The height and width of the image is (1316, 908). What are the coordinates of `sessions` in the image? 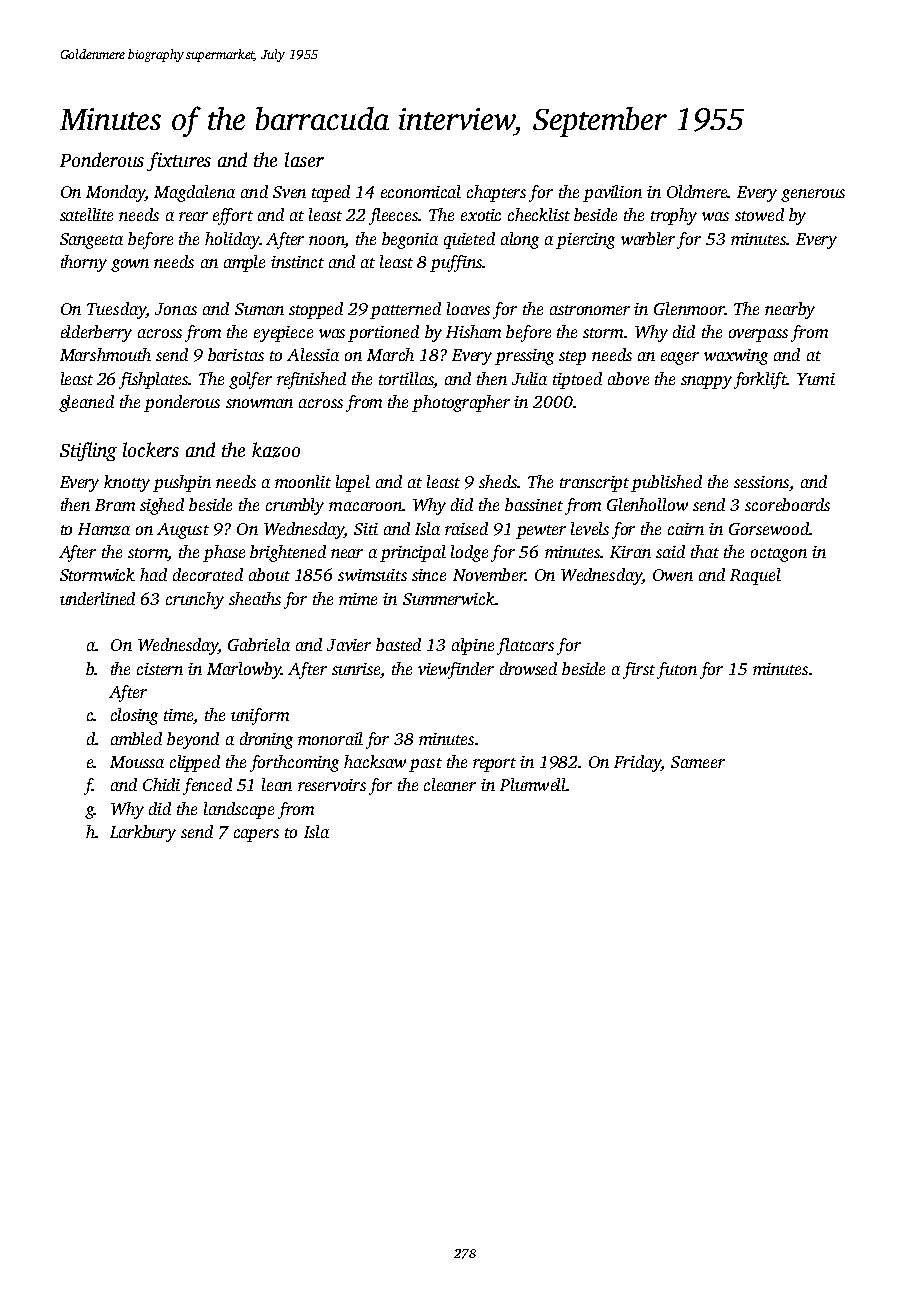 It's located at (761, 482).
